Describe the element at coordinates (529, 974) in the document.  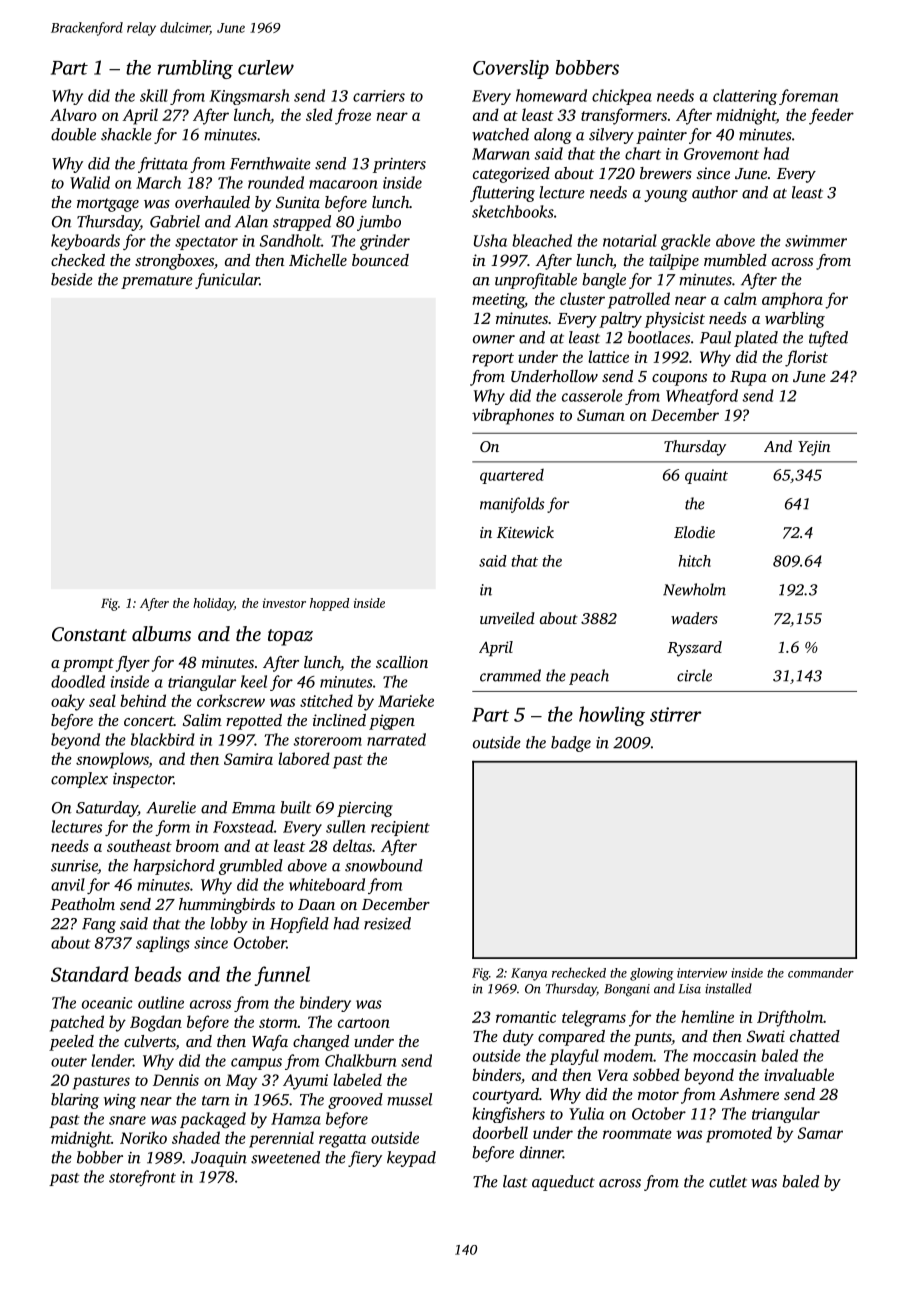
I see `Kanya` at that location.
